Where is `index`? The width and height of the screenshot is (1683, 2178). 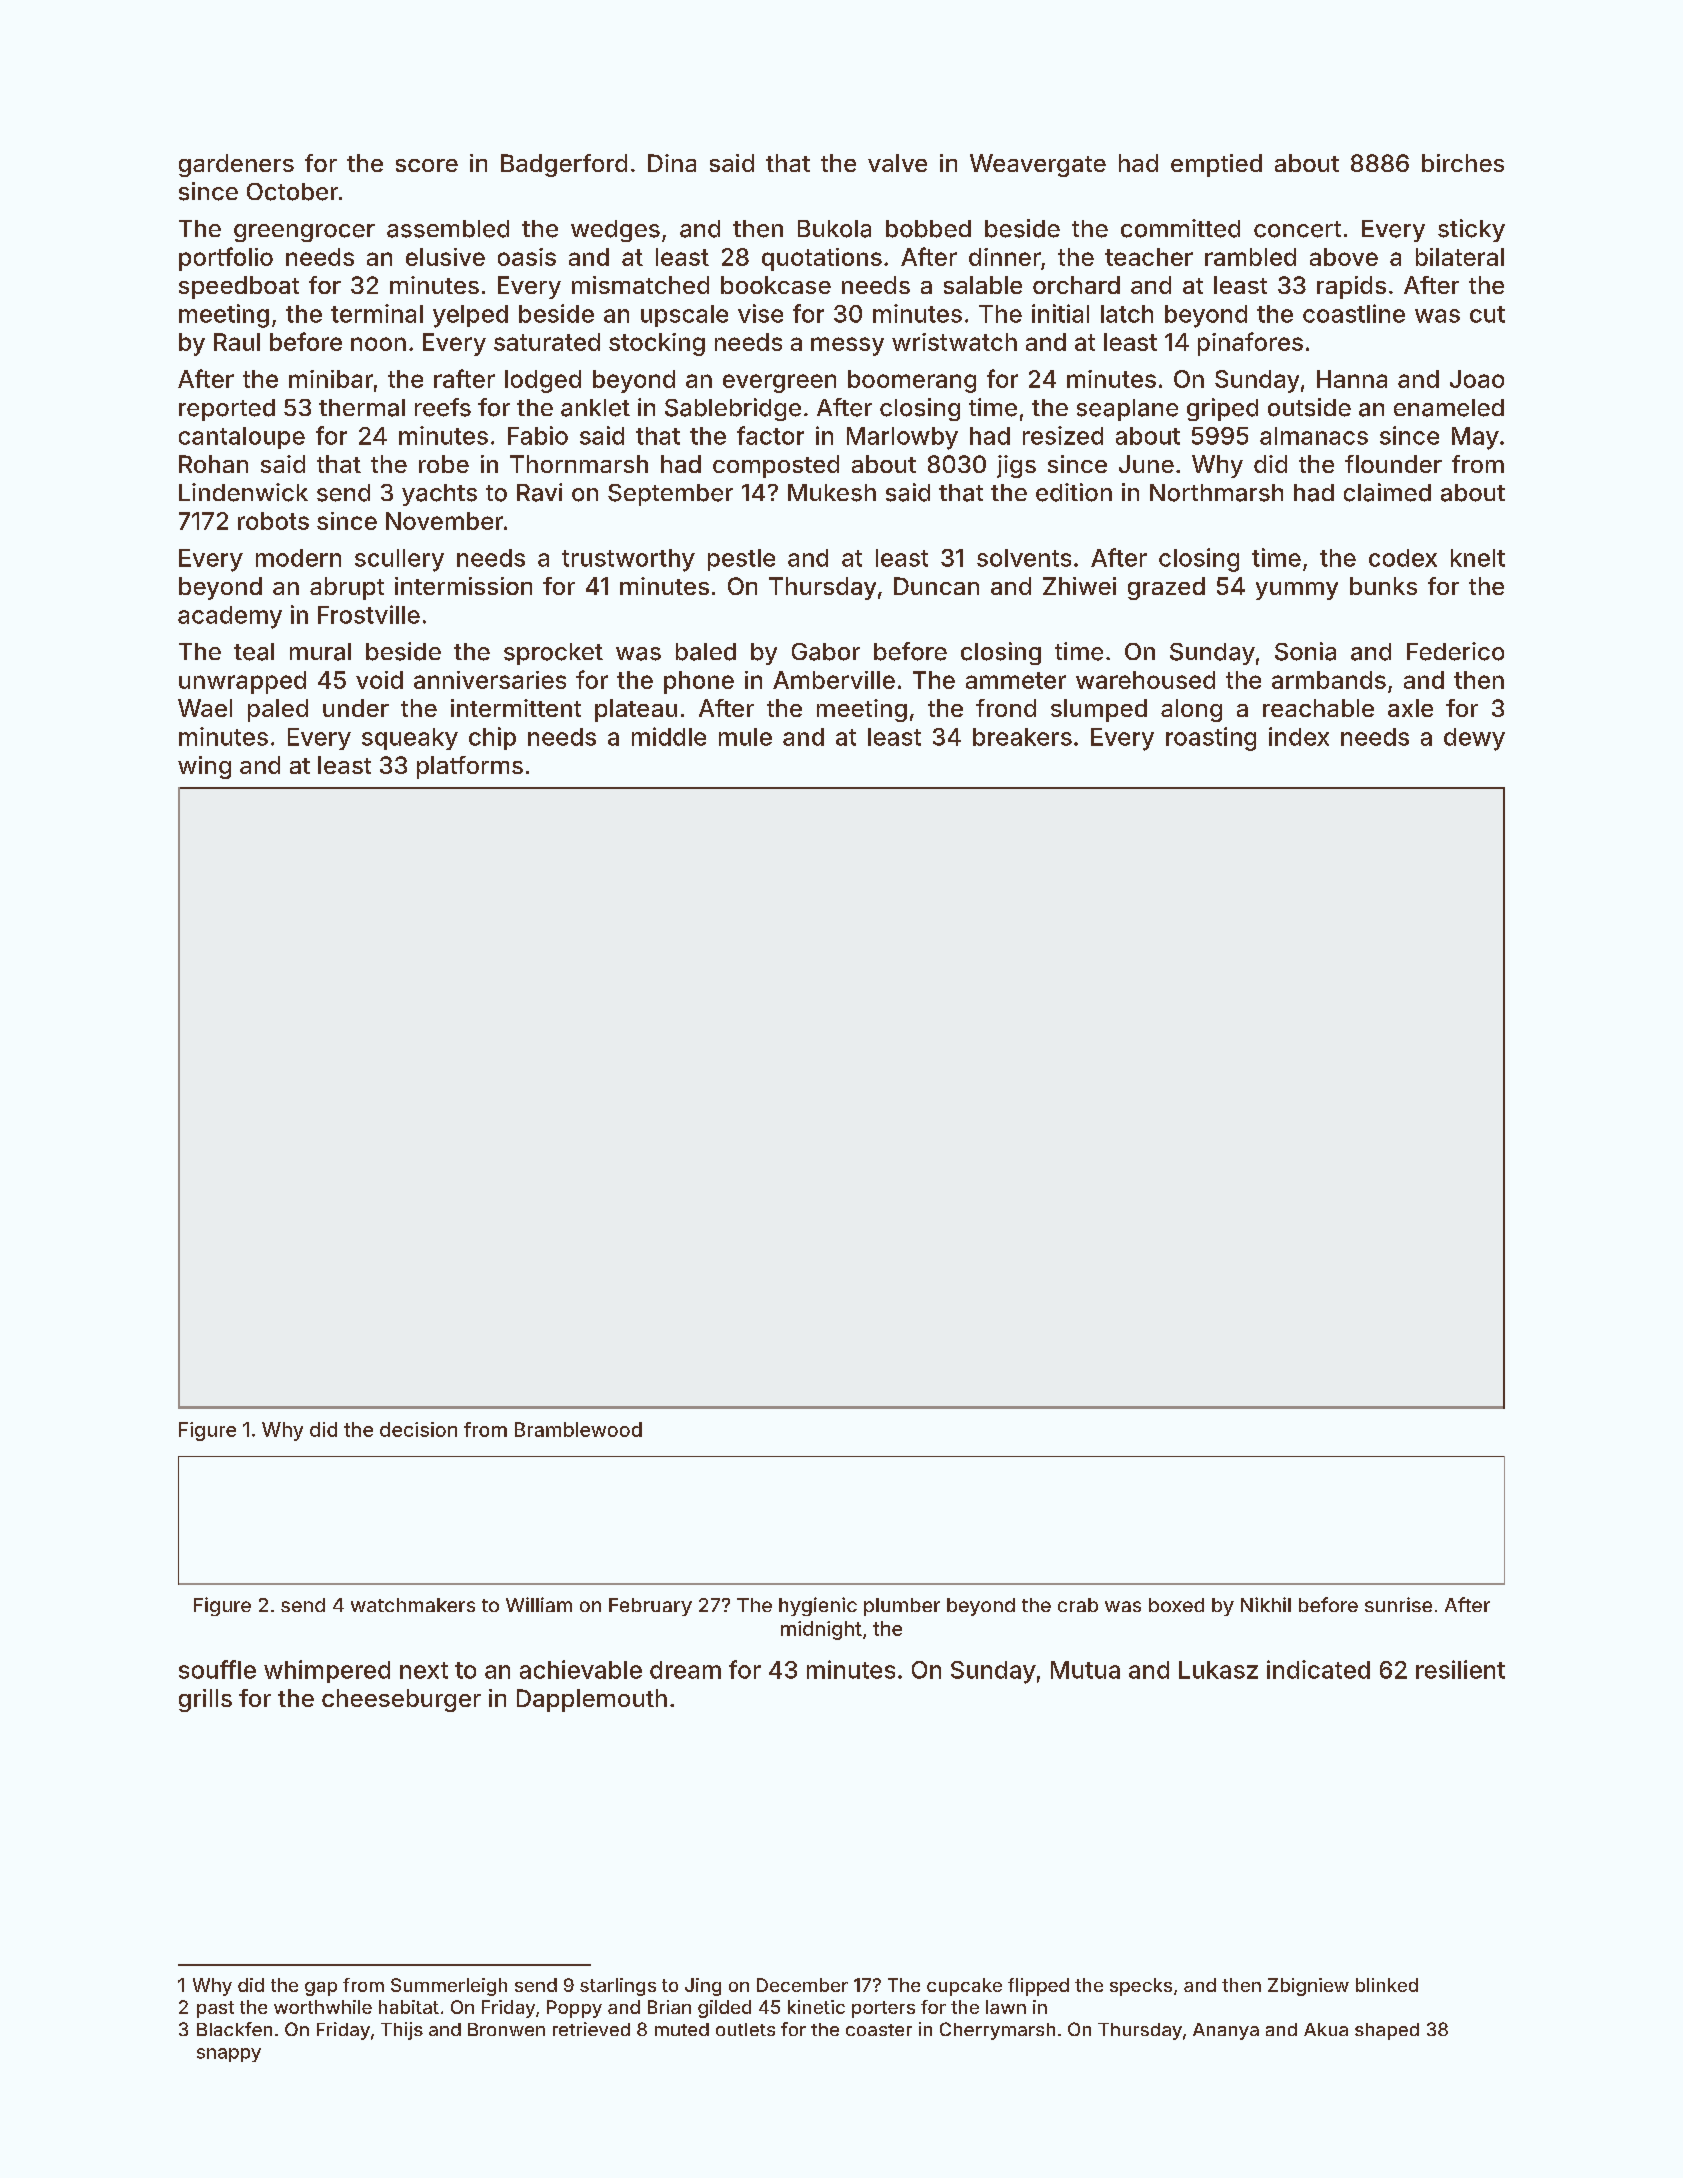
index is located at coordinates (1299, 736).
